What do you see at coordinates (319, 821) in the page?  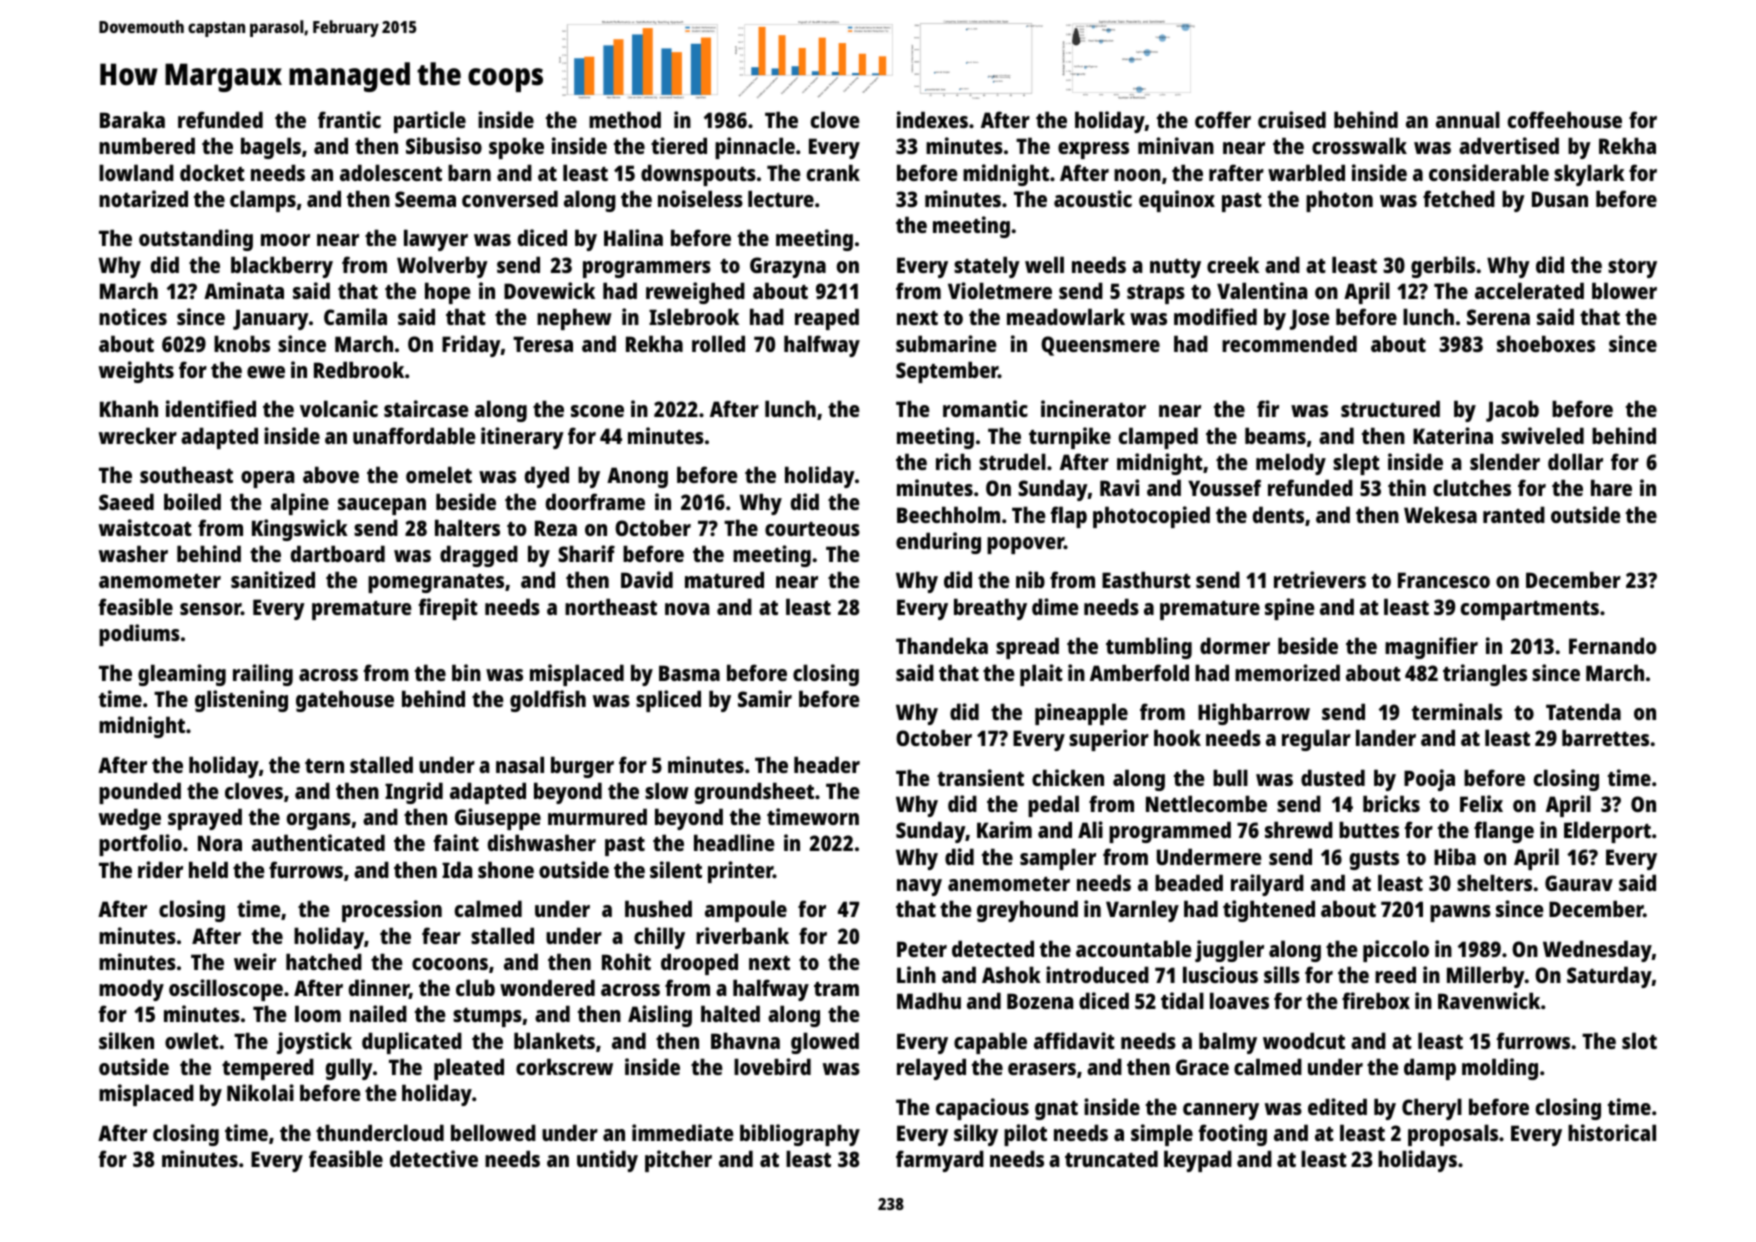 I see `organs` at bounding box center [319, 821].
